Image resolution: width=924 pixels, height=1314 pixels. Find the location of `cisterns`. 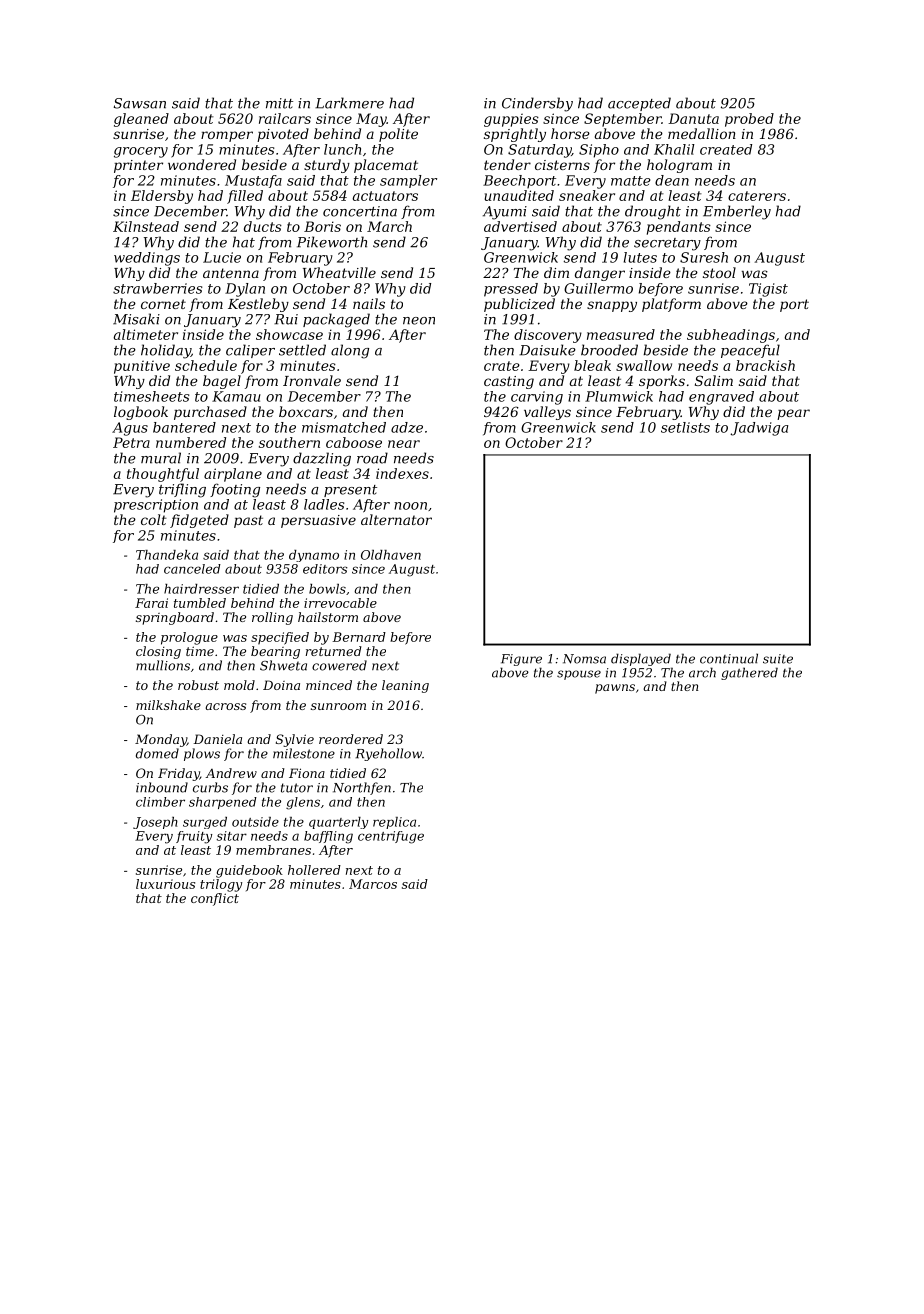

cisterns is located at coordinates (562, 165).
